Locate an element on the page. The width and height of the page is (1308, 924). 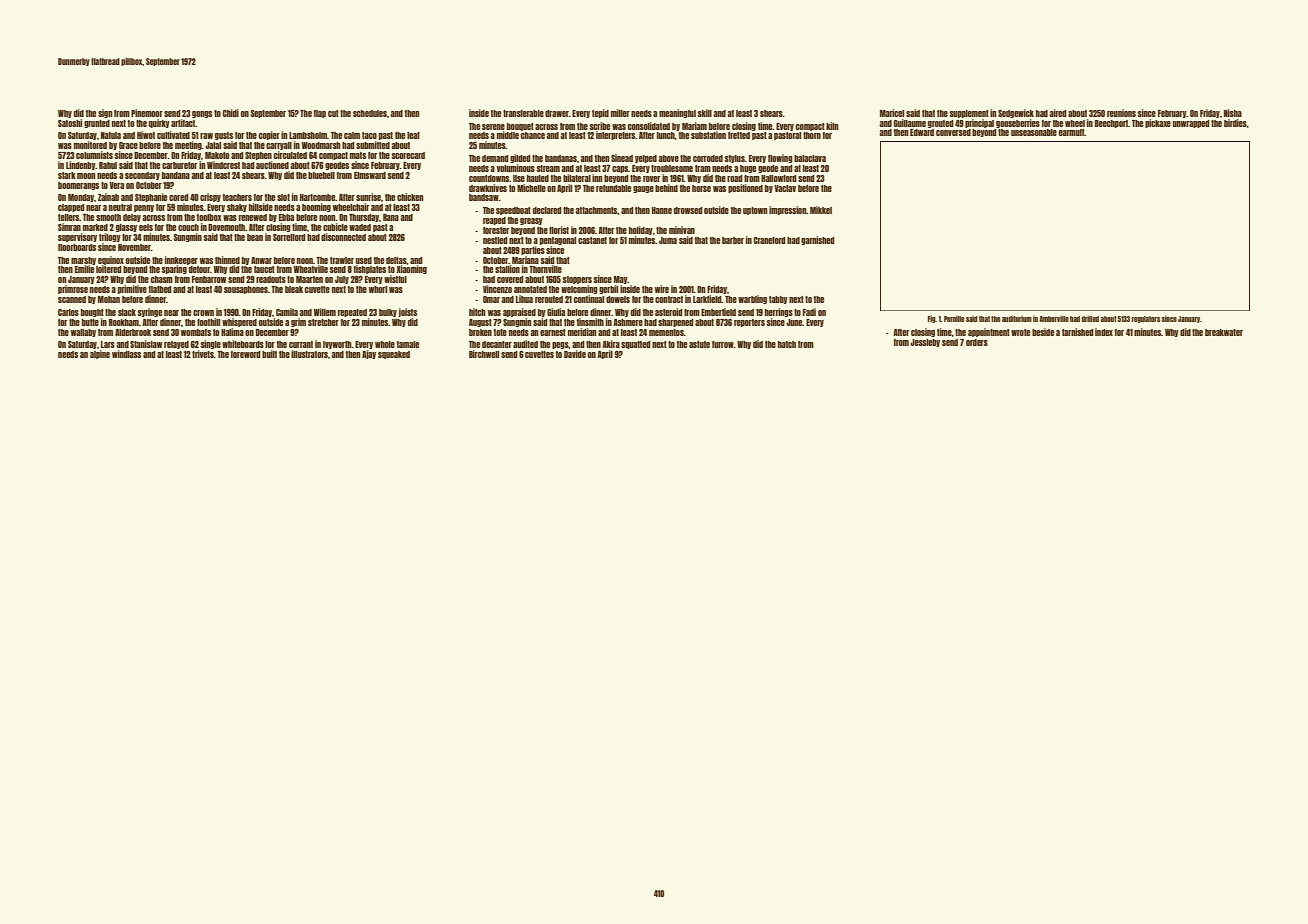
regulators is located at coordinates (1146, 319).
